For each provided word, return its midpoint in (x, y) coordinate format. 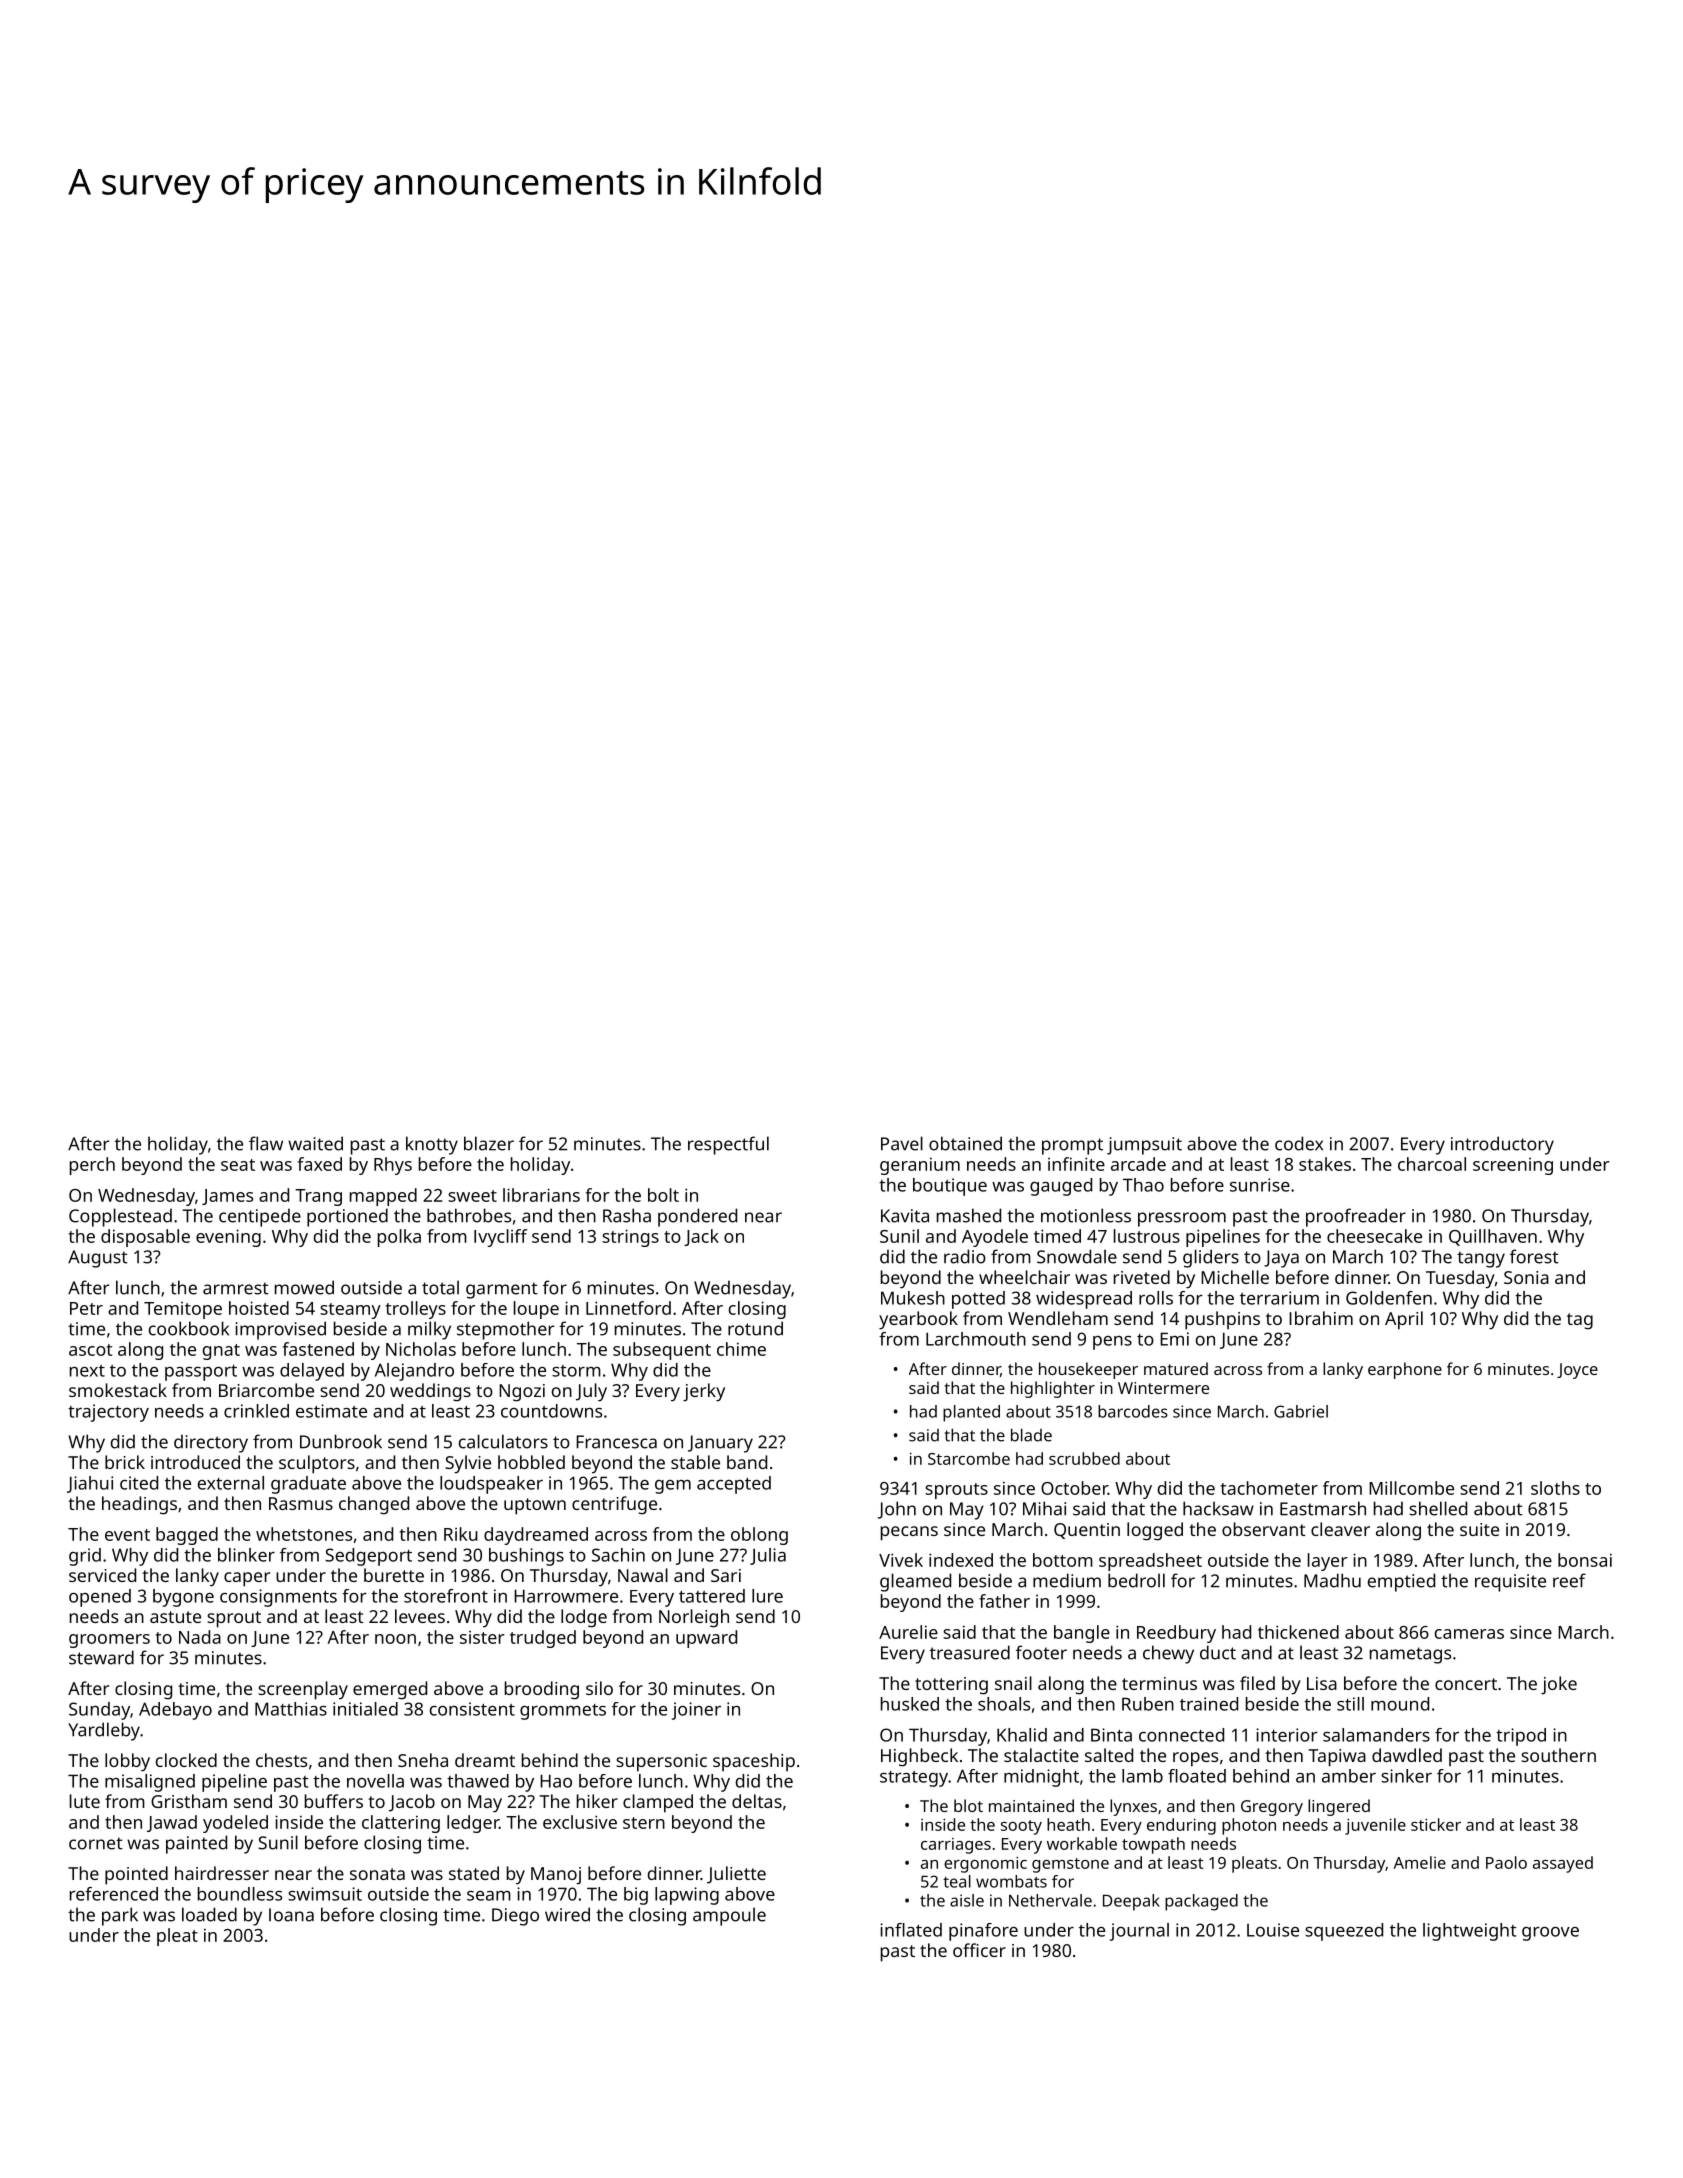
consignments (278, 1598)
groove (1550, 1934)
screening (1513, 1166)
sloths (1555, 1488)
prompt (1072, 1146)
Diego (515, 1917)
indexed (961, 1560)
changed (374, 1505)
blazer (489, 1143)
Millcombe (1411, 1488)
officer (979, 1950)
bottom (1063, 1560)
